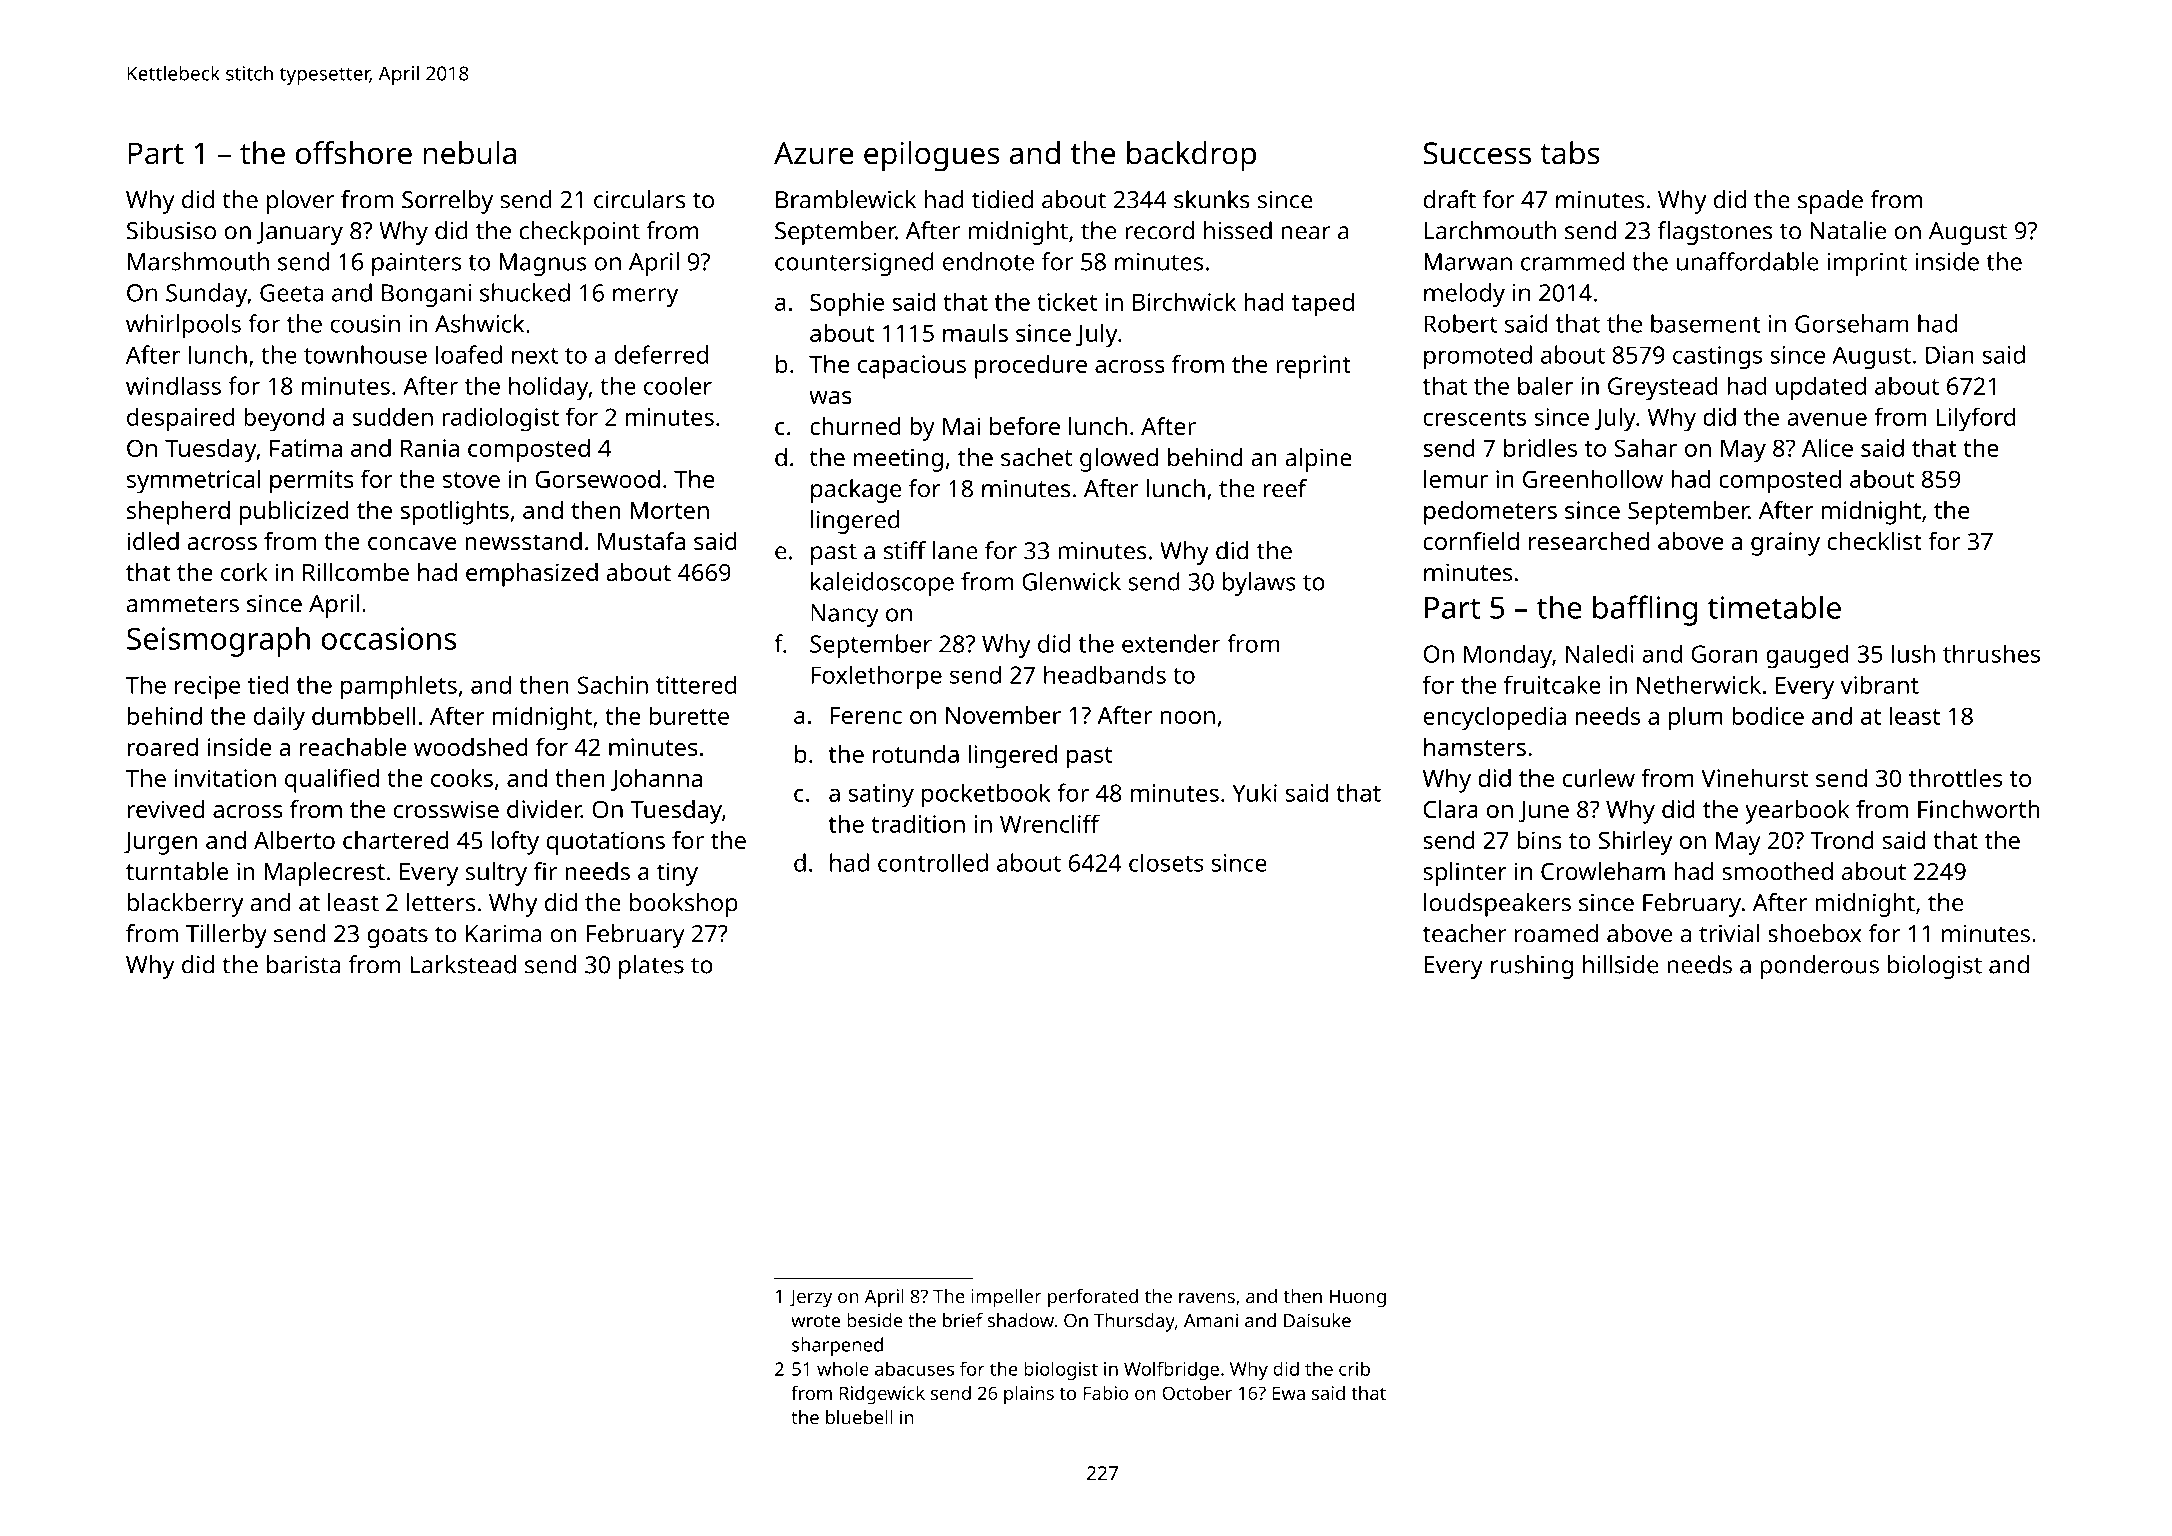 The image size is (2172, 1536). What do you see at coordinates (226, 936) in the document?
I see `Tillerby` at bounding box center [226, 936].
